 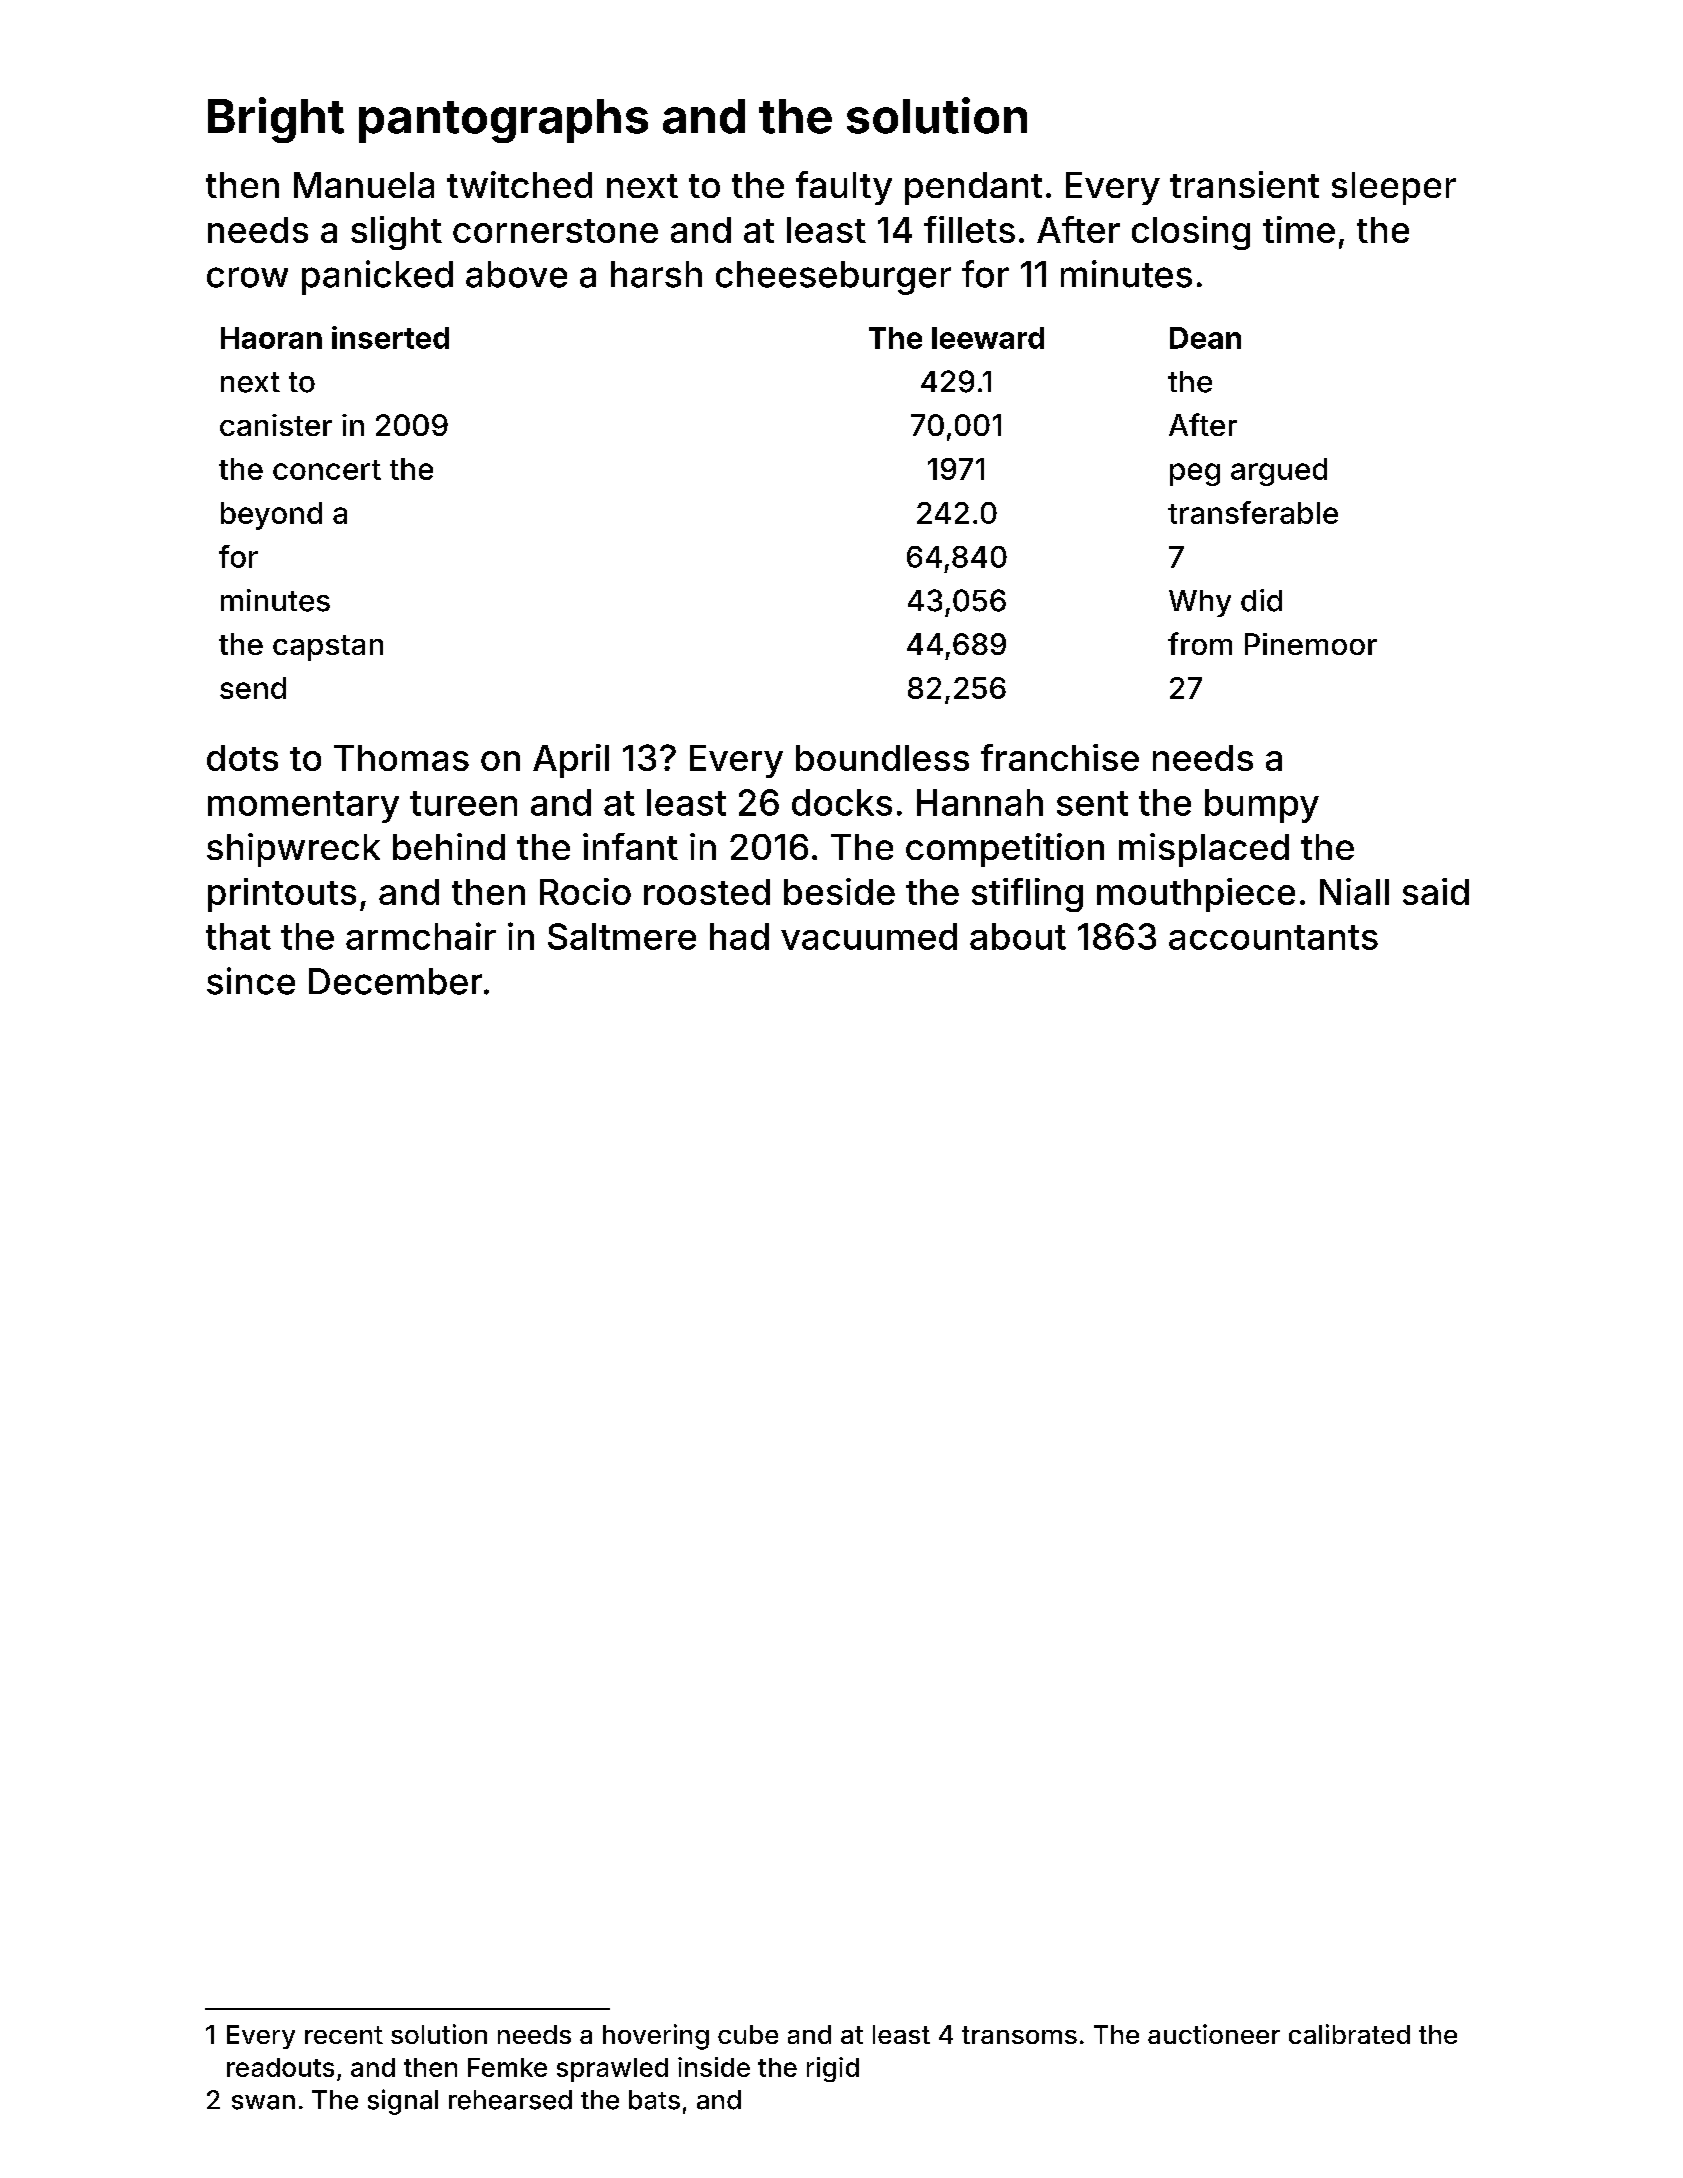 I want to click on accountants, so click(x=1273, y=937).
